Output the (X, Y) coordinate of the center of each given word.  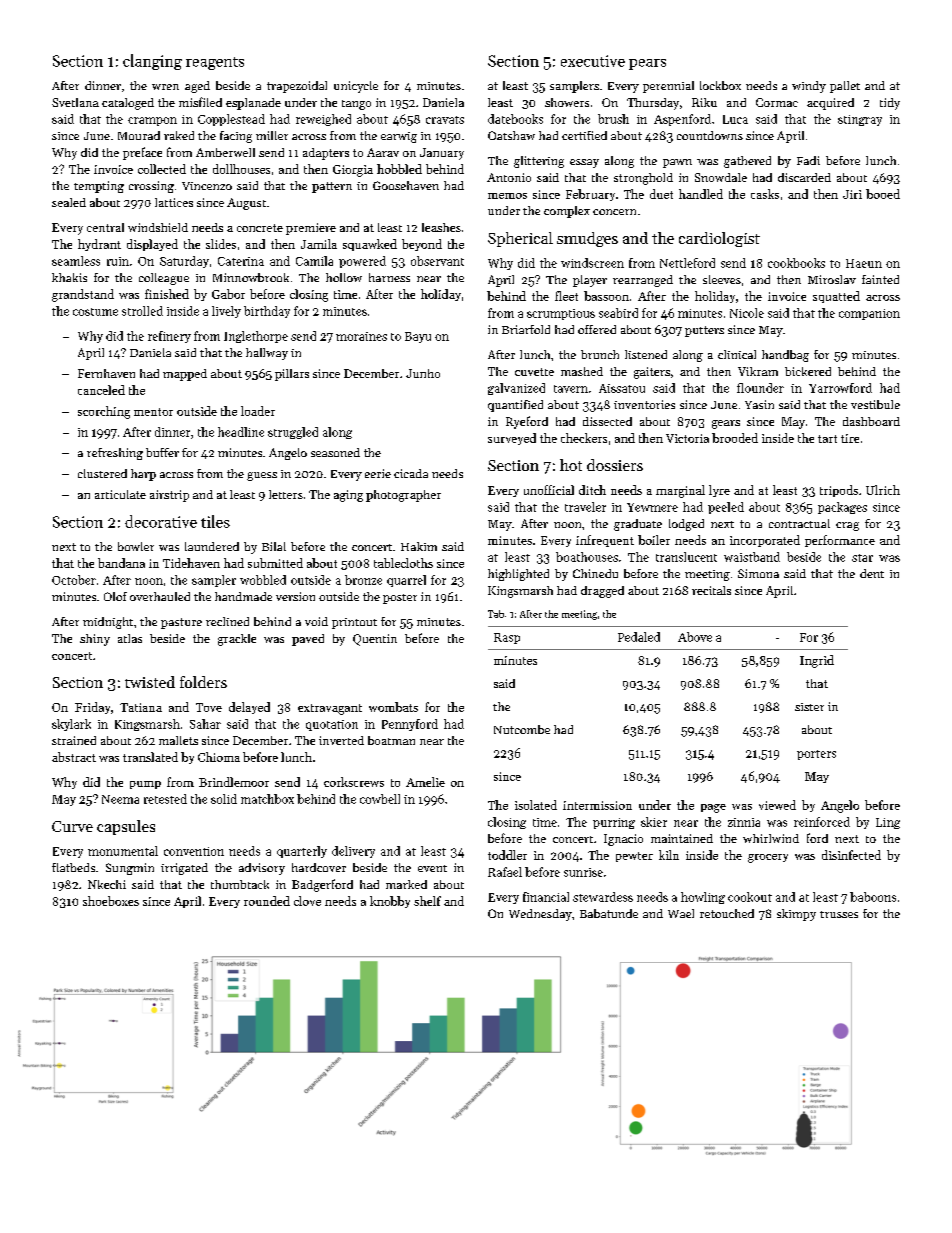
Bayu (418, 337)
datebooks (515, 119)
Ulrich (883, 490)
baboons (873, 897)
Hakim (419, 546)
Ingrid (817, 661)
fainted (880, 279)
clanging (152, 62)
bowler (136, 546)
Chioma (219, 757)
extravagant (330, 709)
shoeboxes (111, 901)
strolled (142, 311)
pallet (845, 87)
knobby (390, 902)
